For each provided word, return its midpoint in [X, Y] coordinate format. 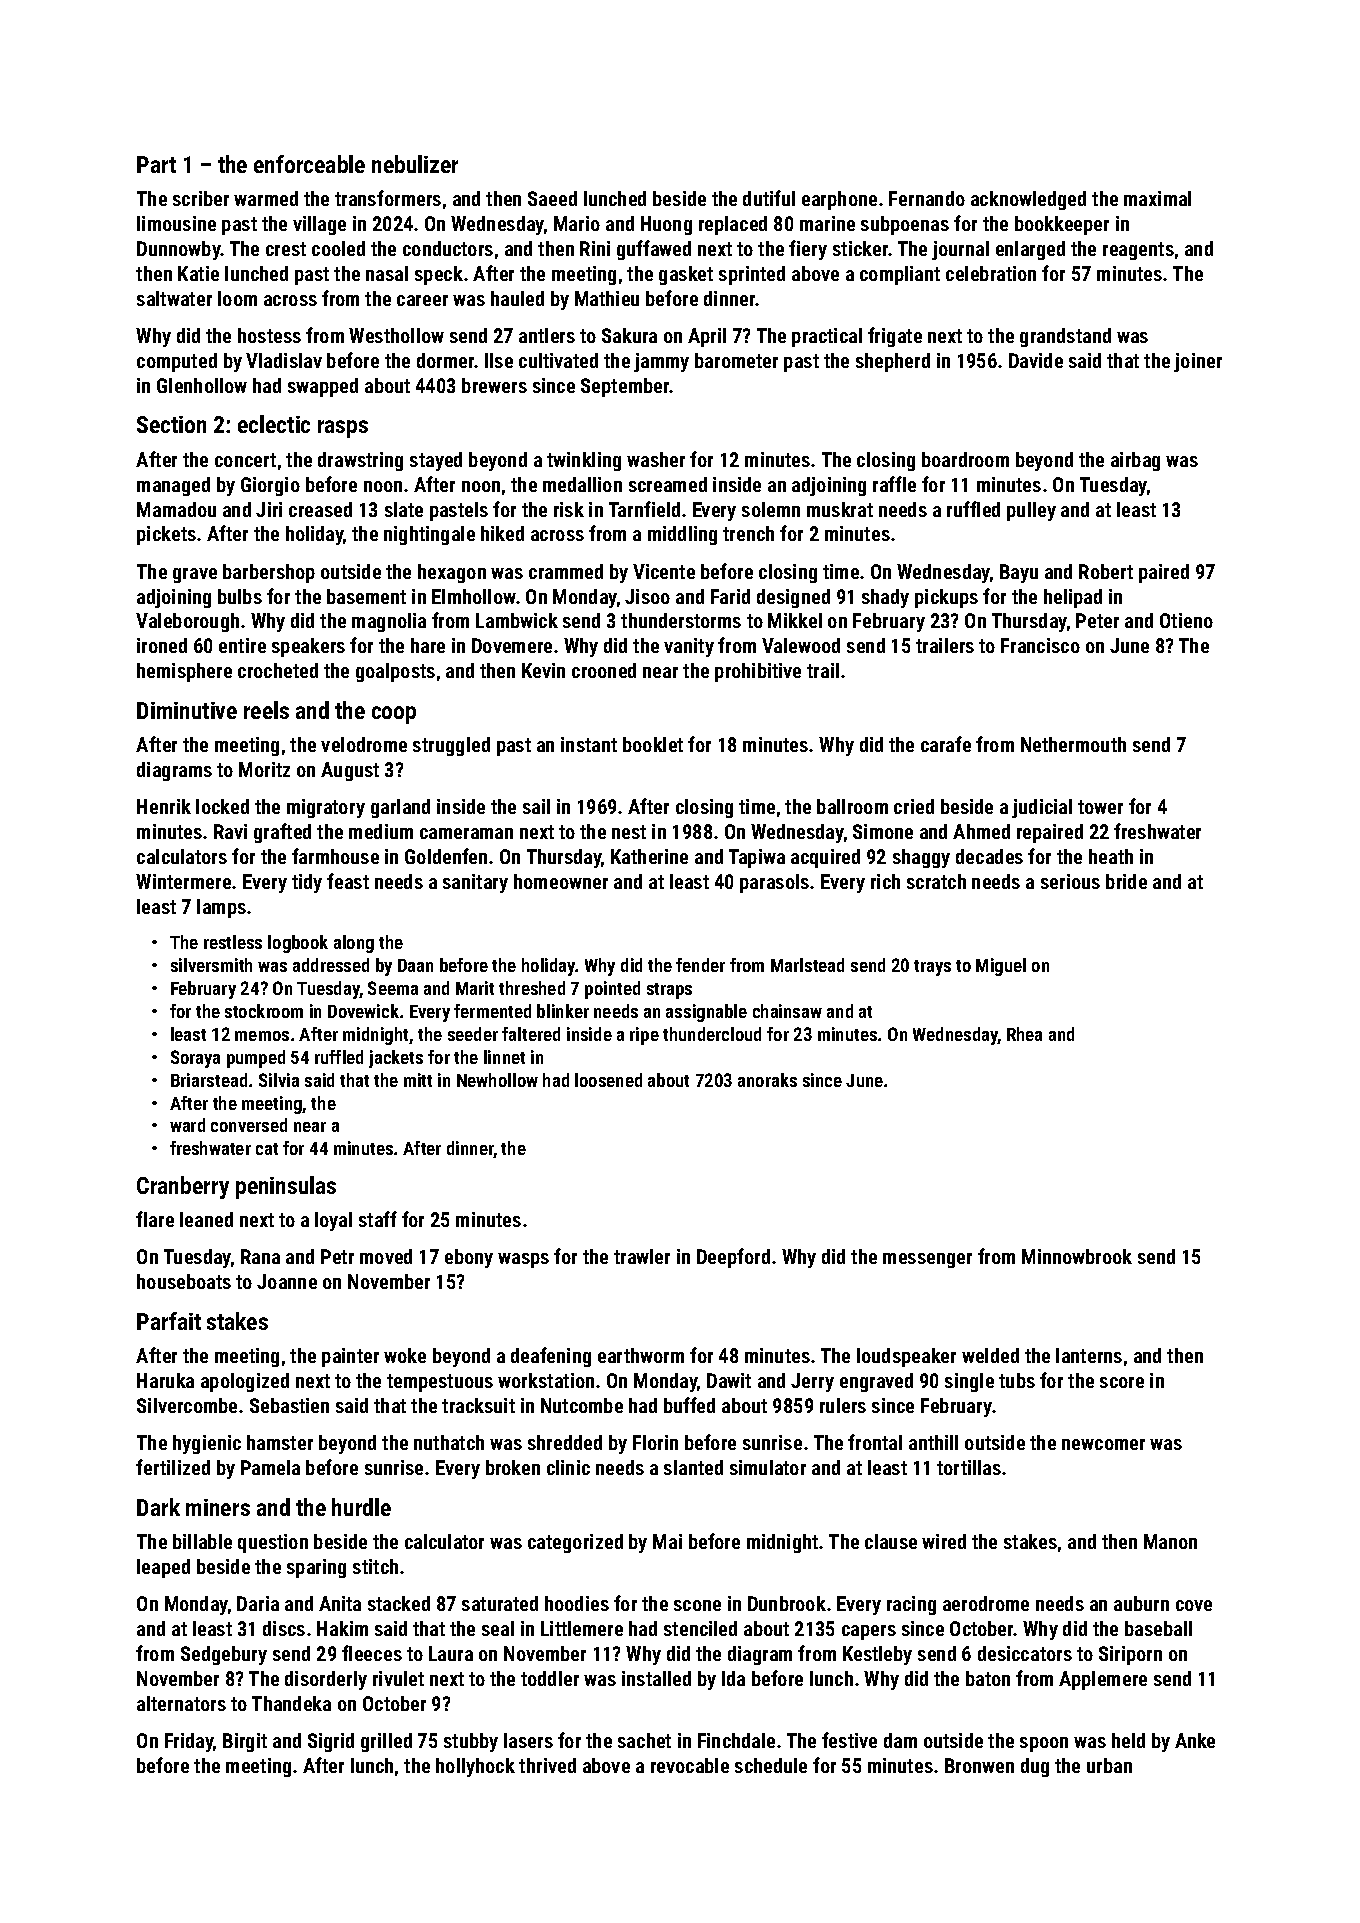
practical [827, 337]
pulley [1031, 511]
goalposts [395, 672]
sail [536, 806]
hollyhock [475, 1767]
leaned [206, 1219]
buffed [689, 1405]
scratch [936, 881]
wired [944, 1541]
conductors [448, 248]
